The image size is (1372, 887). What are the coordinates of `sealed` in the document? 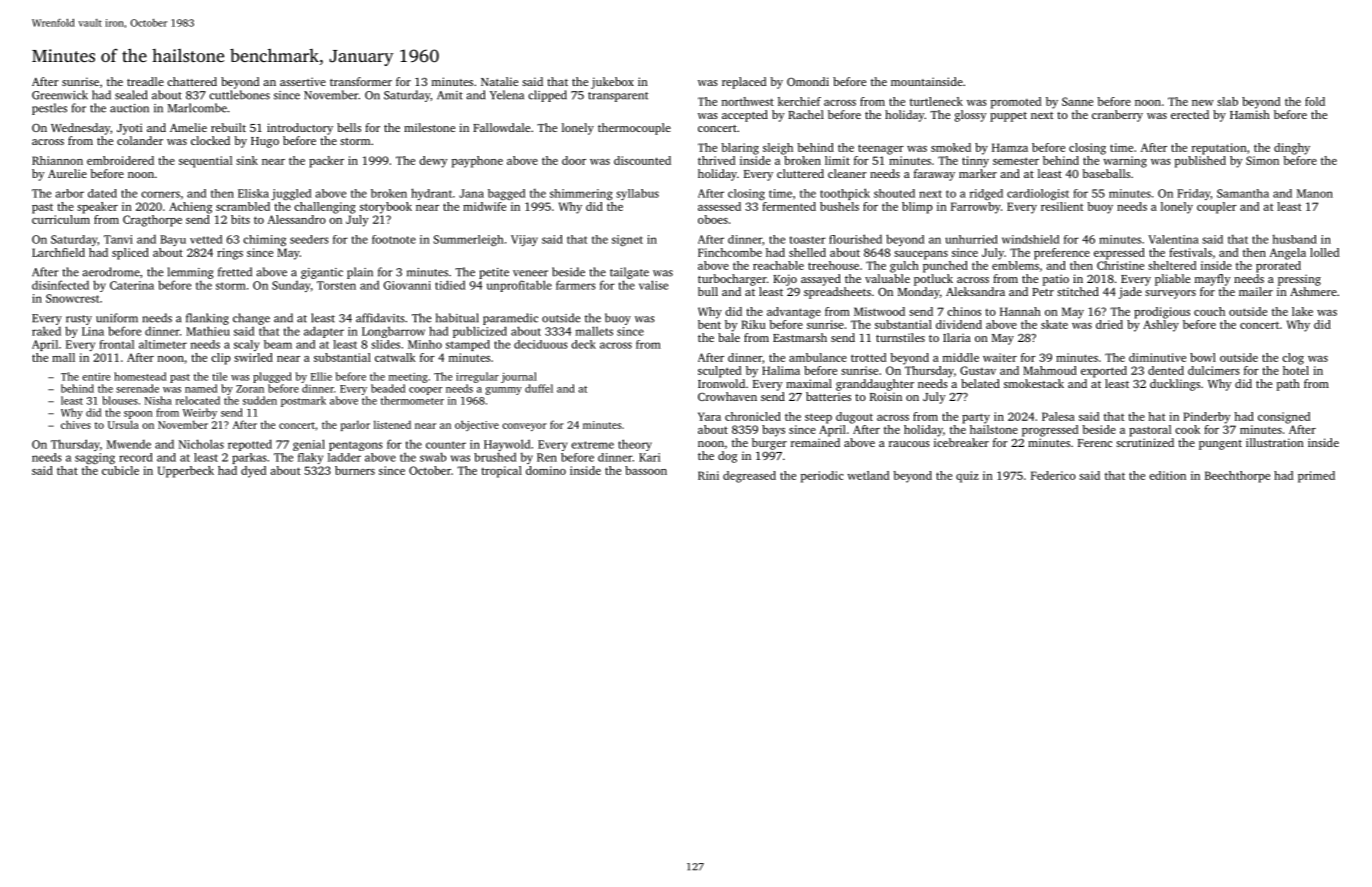 It's located at (131, 95).
